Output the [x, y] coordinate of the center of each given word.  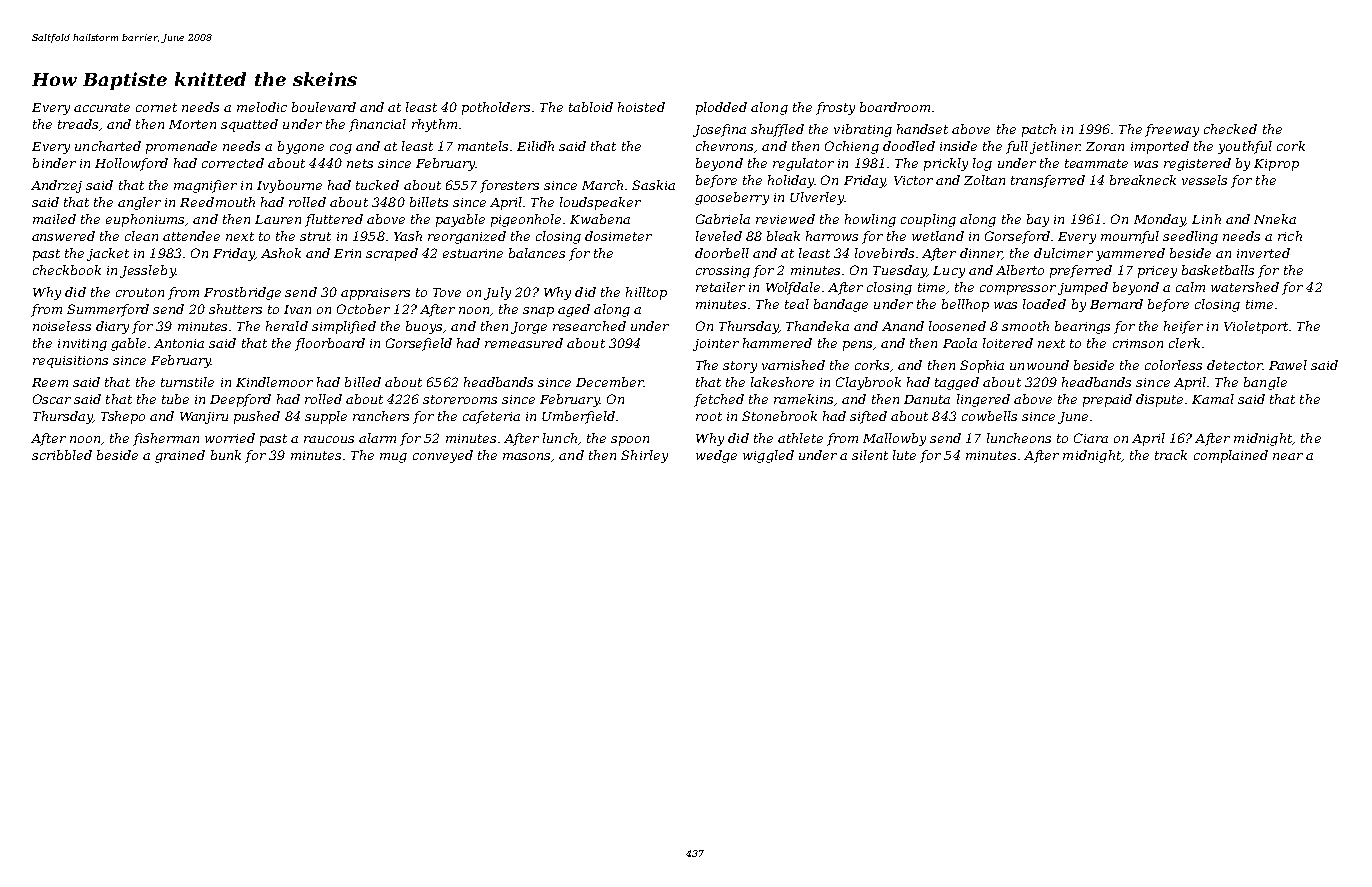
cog [341, 149]
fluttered [334, 220]
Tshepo [123, 417]
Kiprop [1276, 165]
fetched [719, 400]
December [609, 382]
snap [538, 312]
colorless [1173, 365]
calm [1190, 287]
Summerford [108, 310]
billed [363, 382]
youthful [1245, 147]
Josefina [719, 130]
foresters [509, 186]
